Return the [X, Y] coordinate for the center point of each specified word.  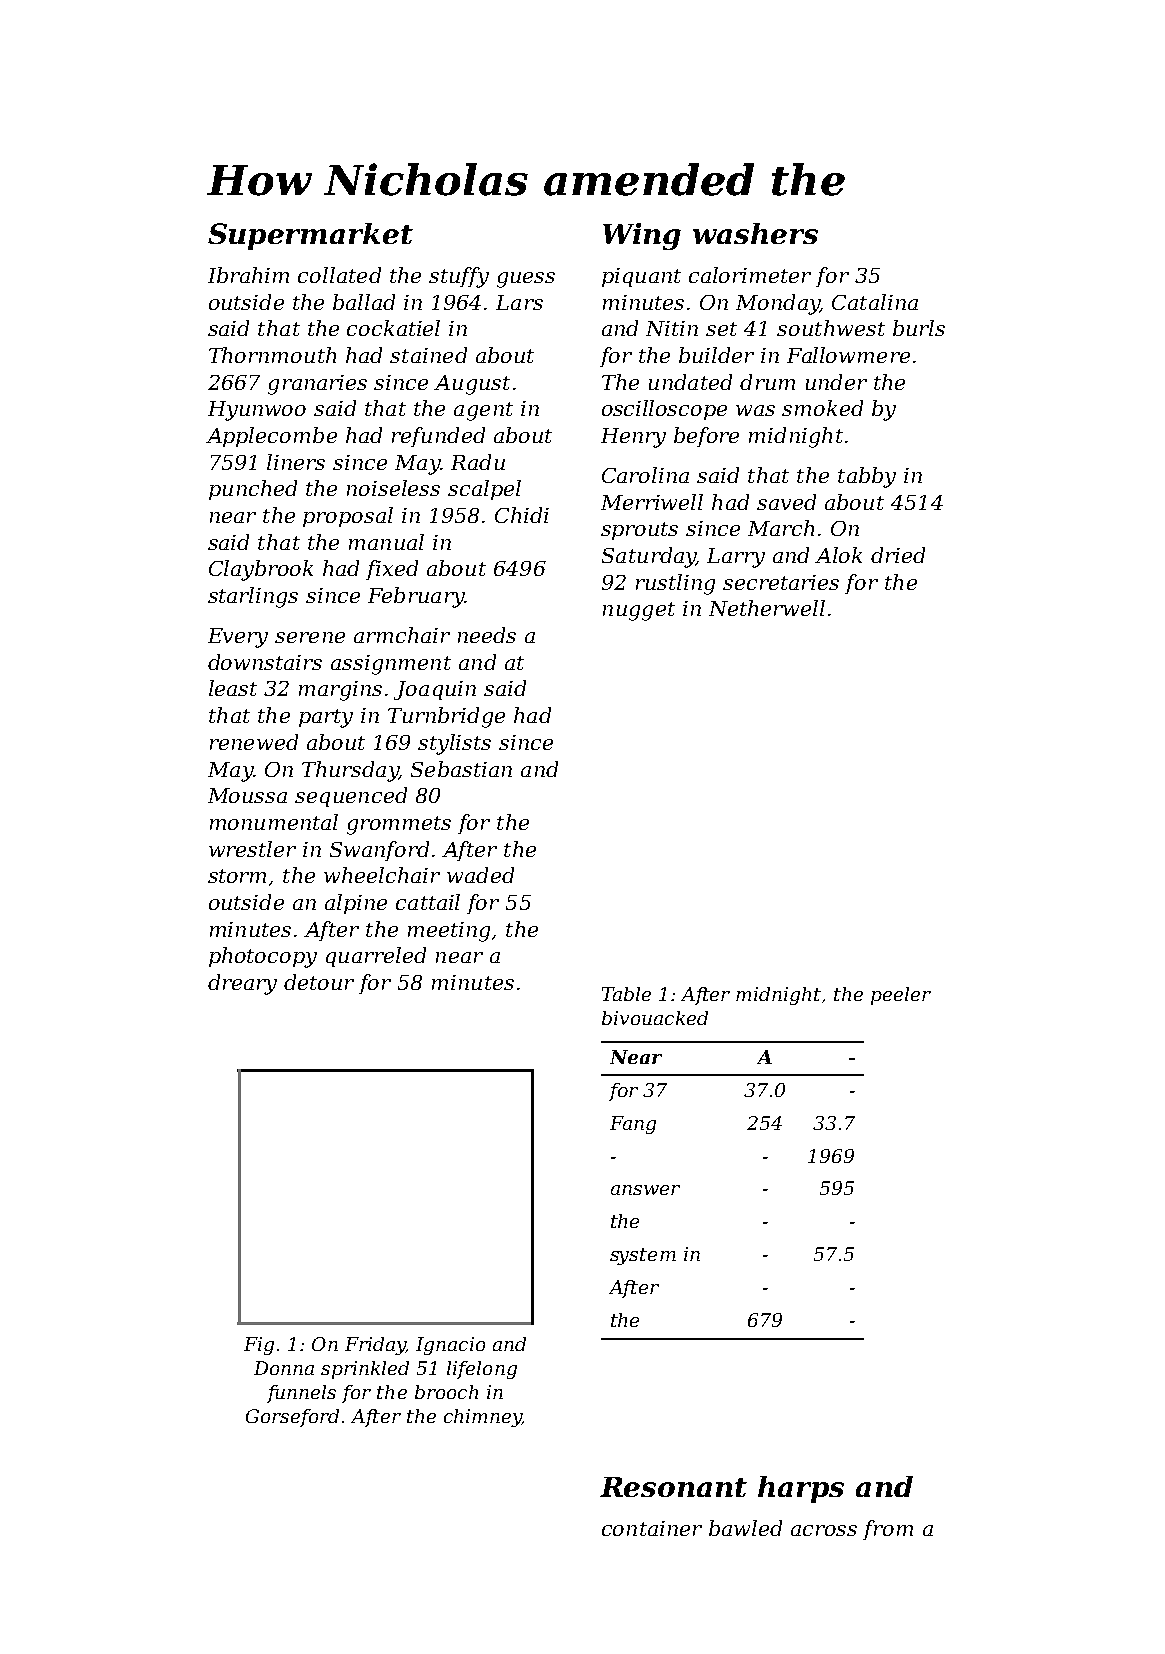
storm [237, 876]
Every [238, 638]
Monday [778, 304]
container [652, 1528]
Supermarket [310, 236]
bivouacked [655, 1018]
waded [480, 875]
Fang [633, 1125]
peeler [901, 996]
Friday [375, 1346]
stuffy [459, 277]
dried [898, 555]
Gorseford [292, 1418]
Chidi [522, 515]
